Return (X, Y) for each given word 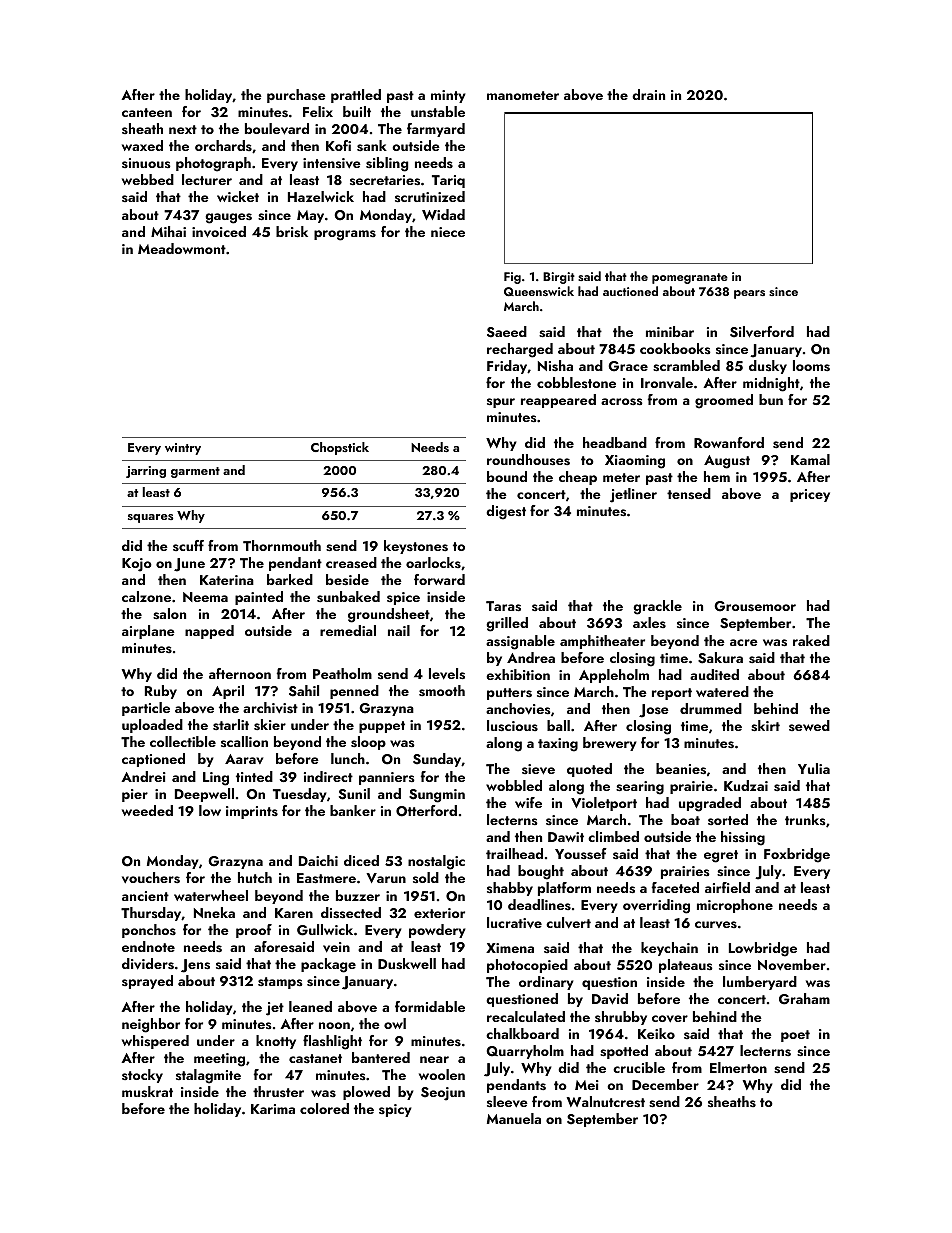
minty (448, 96)
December (665, 1084)
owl (395, 1023)
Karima (273, 1109)
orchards (223, 145)
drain (648, 94)
